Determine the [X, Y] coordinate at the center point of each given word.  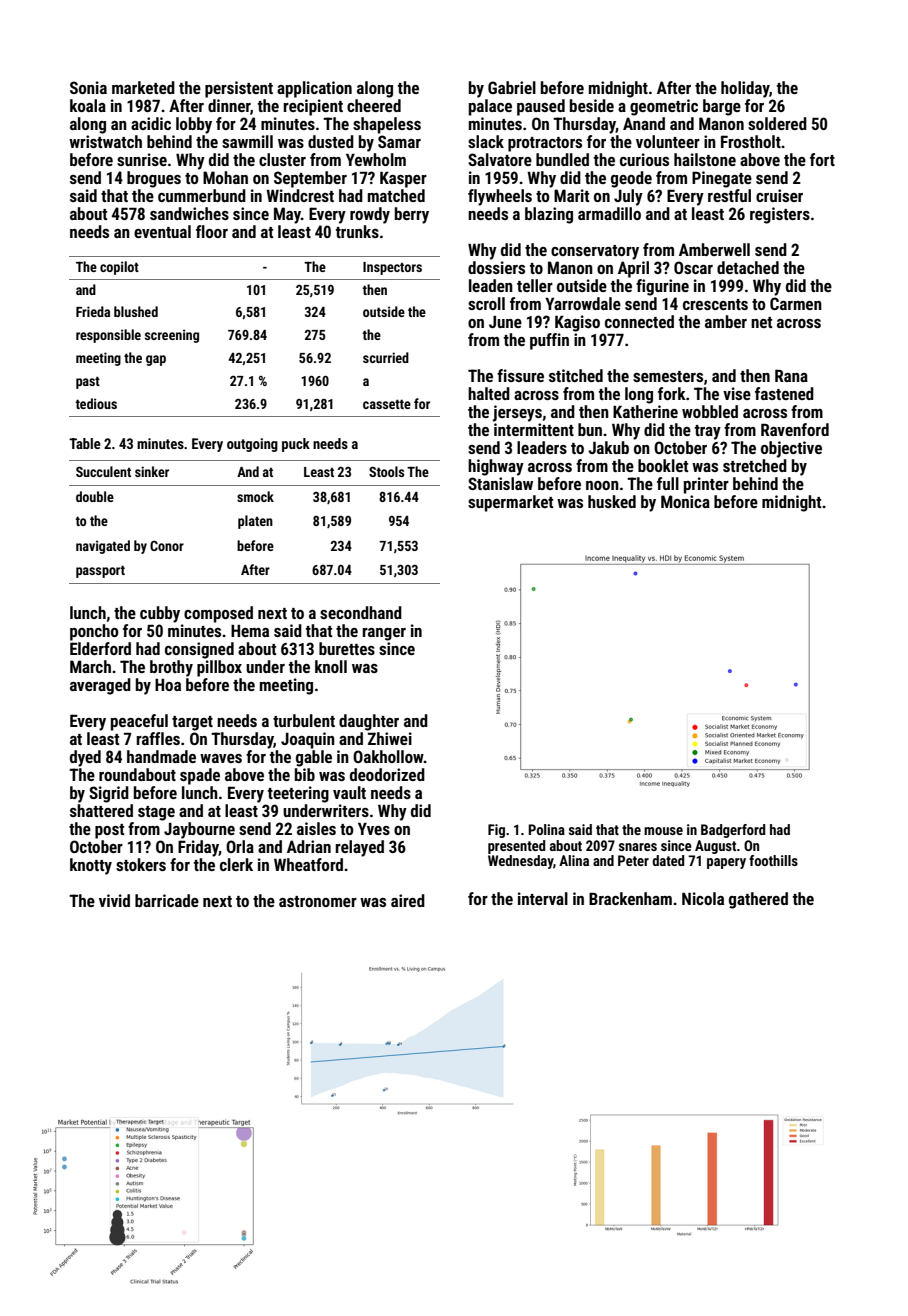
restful [729, 195]
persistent [239, 89]
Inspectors [392, 268]
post [109, 831]
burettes [347, 648]
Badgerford [733, 831]
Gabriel [512, 87]
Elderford [100, 648]
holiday [745, 89]
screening [172, 336]
